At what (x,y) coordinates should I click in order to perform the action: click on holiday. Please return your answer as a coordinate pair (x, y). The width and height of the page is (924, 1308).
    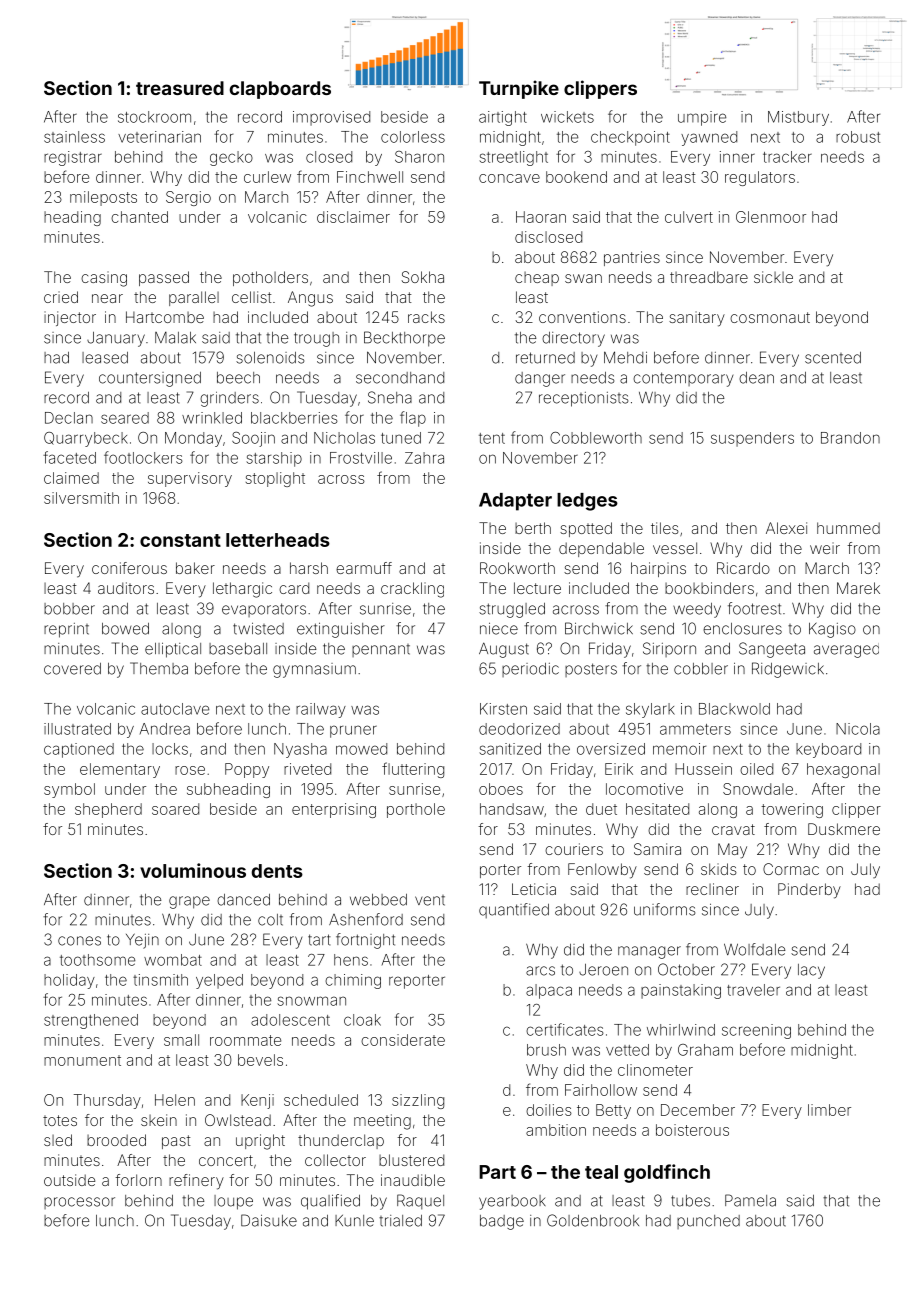
    Looking at the image, I should click on (69, 981).
